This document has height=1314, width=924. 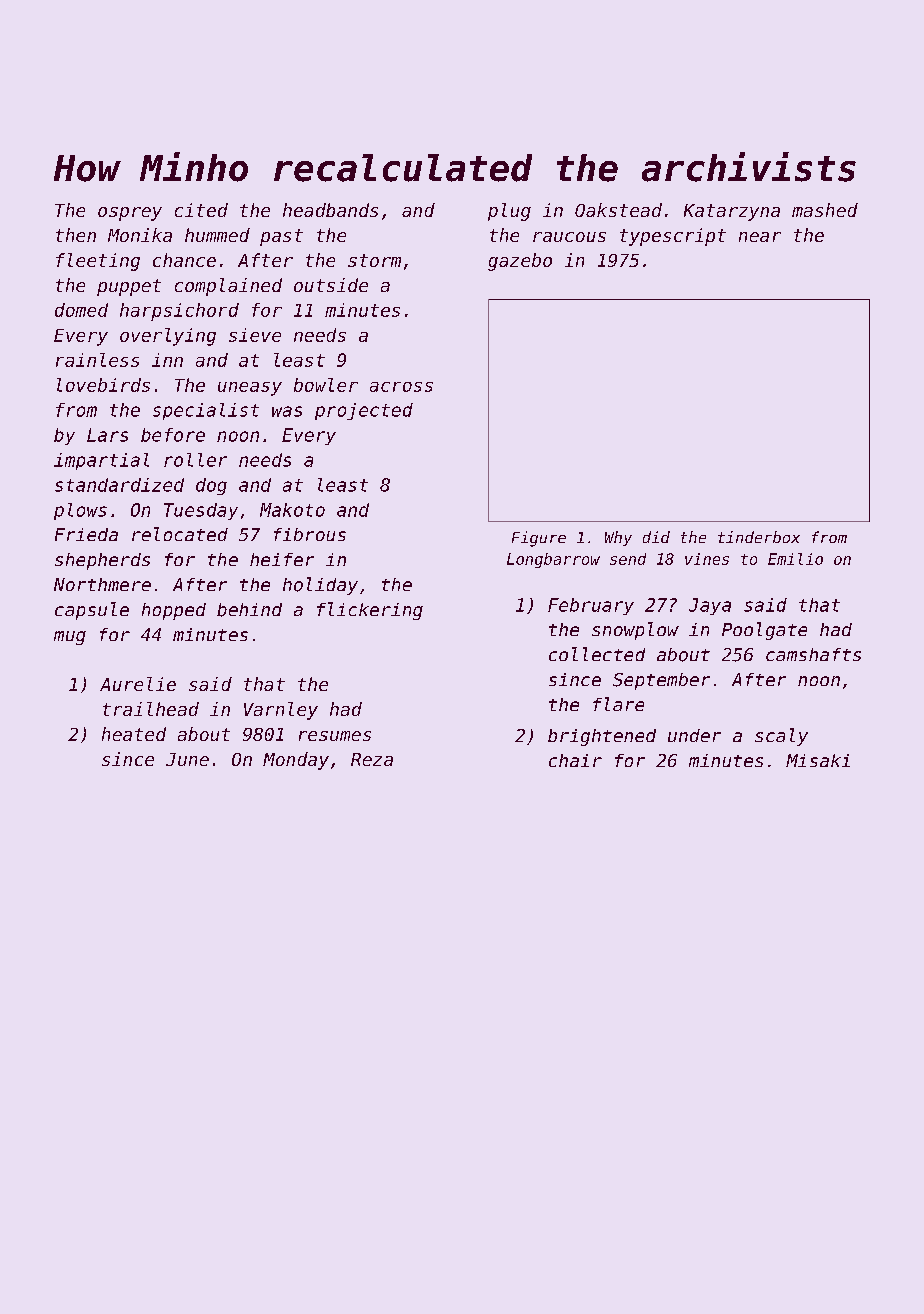 I want to click on February, so click(x=591, y=606).
